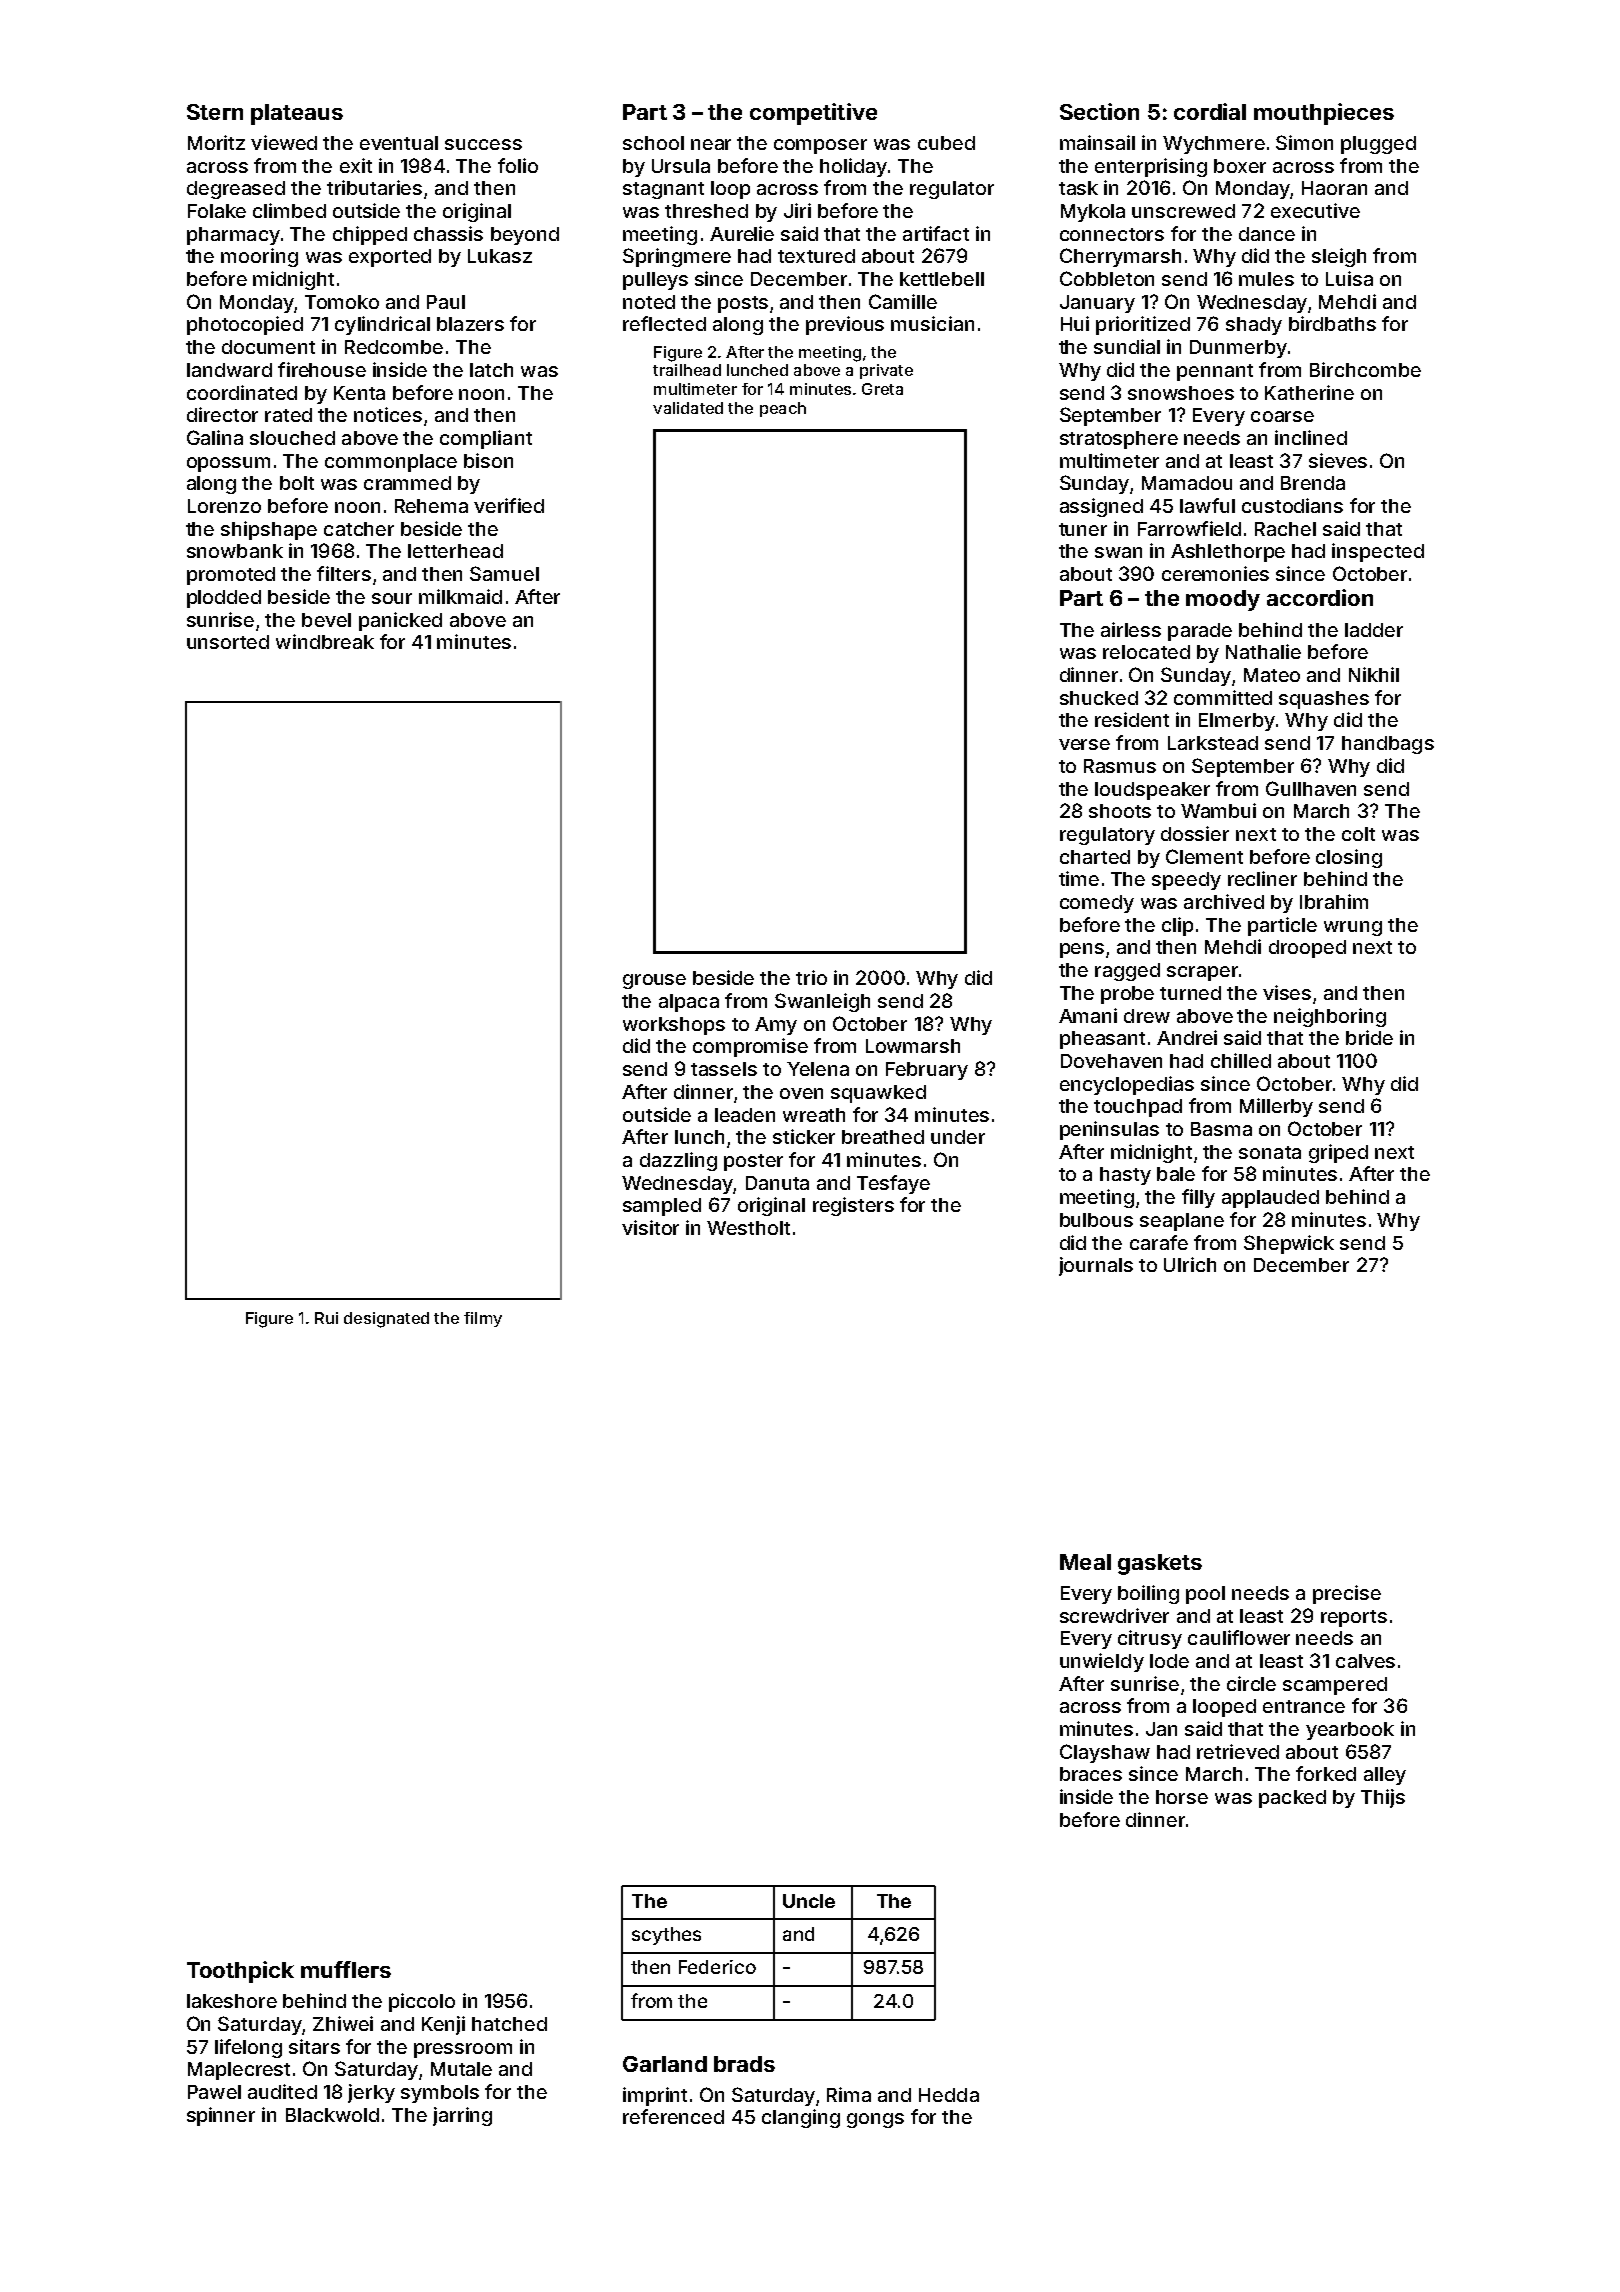 This screenshot has height=2292, width=1620. Describe the element at coordinates (882, 389) in the screenshot. I see `Greta` at that location.
